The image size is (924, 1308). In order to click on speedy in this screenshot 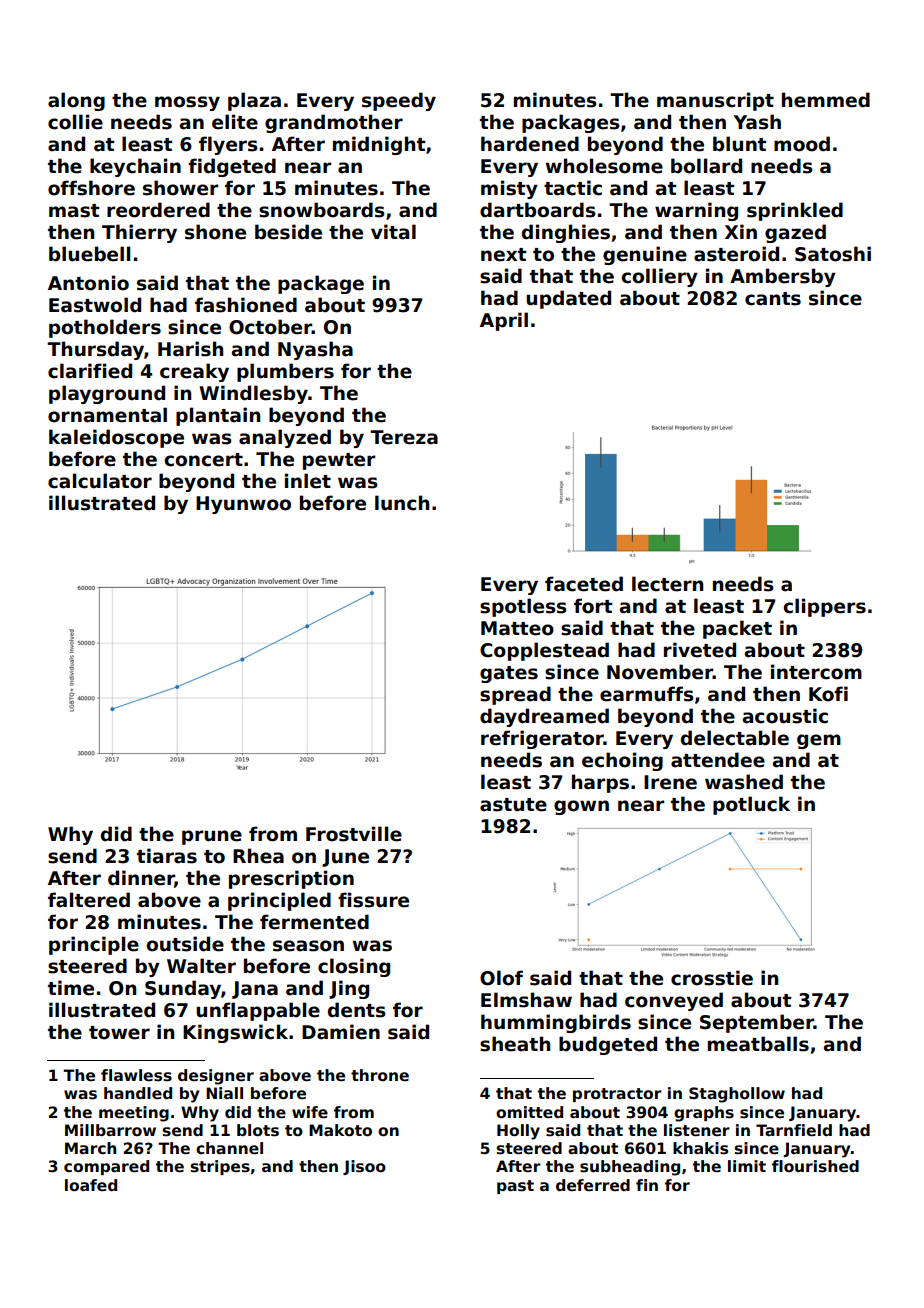, I will do `click(399, 101)`.
